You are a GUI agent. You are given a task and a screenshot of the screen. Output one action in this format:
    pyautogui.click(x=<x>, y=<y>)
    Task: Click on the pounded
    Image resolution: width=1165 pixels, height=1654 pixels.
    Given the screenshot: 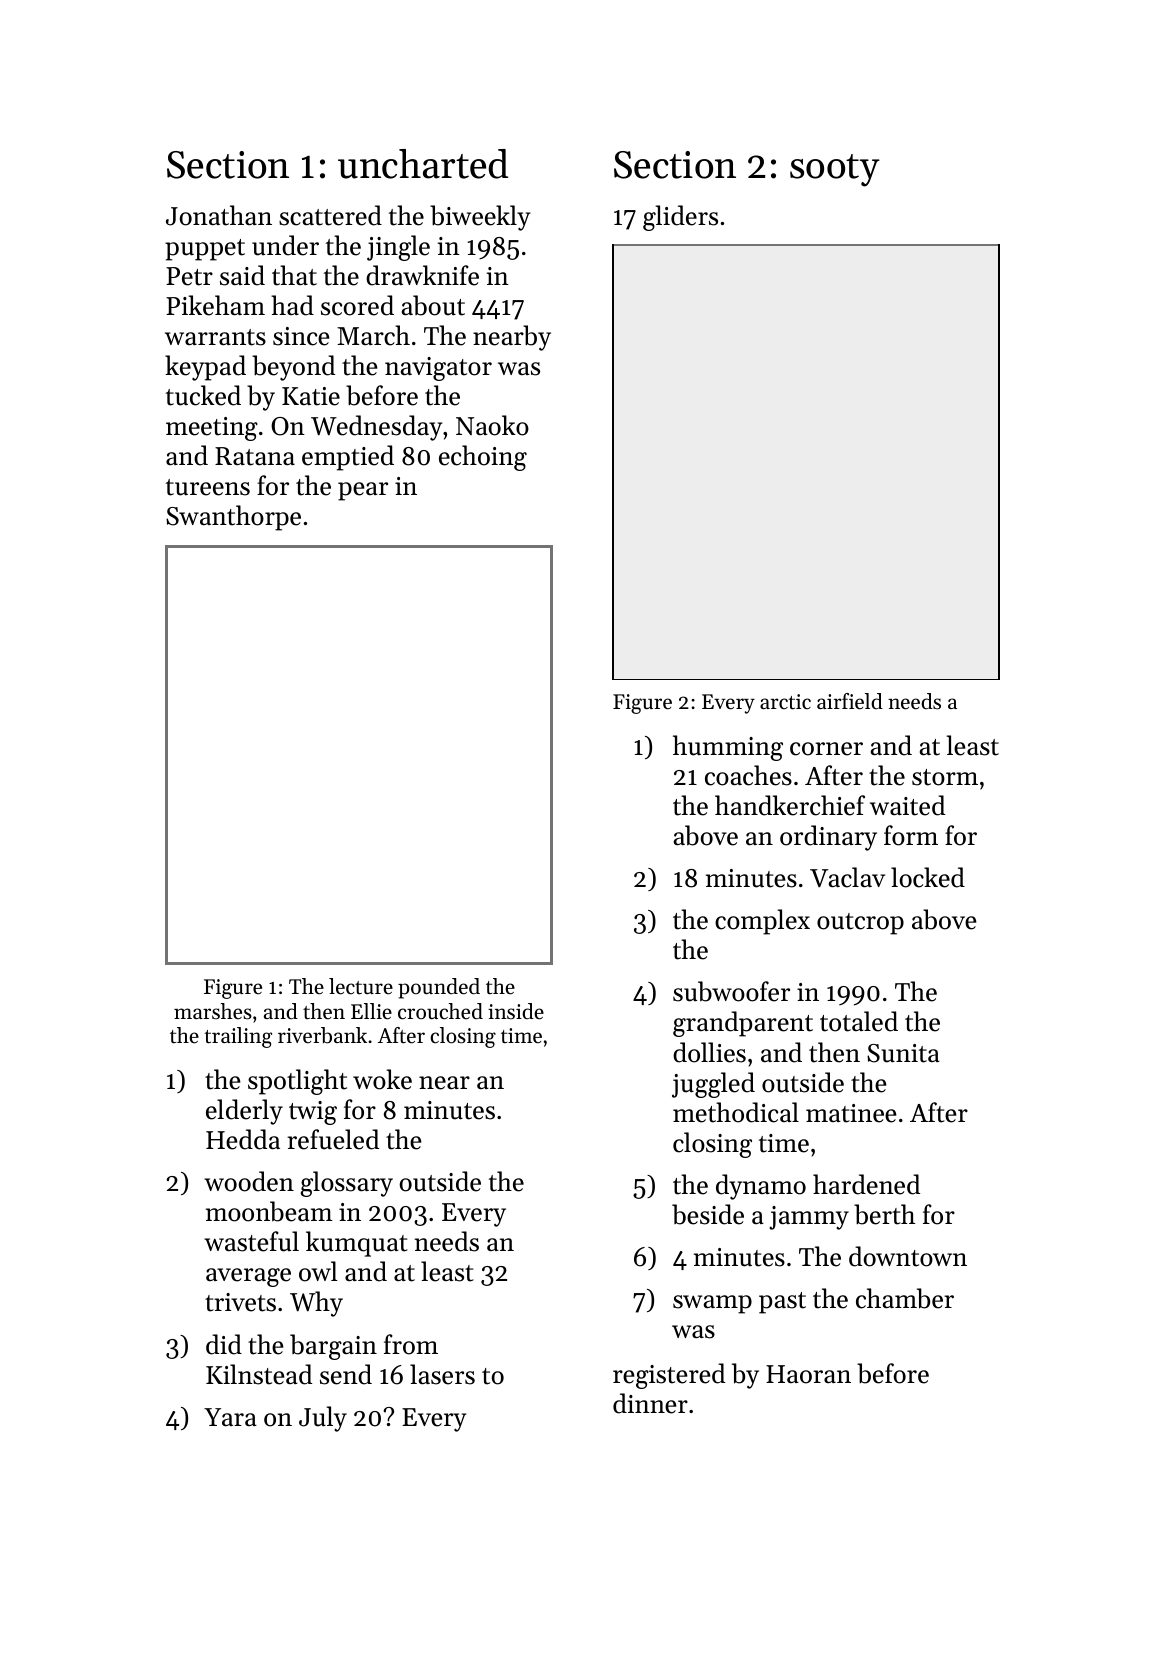 What is the action you would take?
    pyautogui.click(x=439, y=988)
